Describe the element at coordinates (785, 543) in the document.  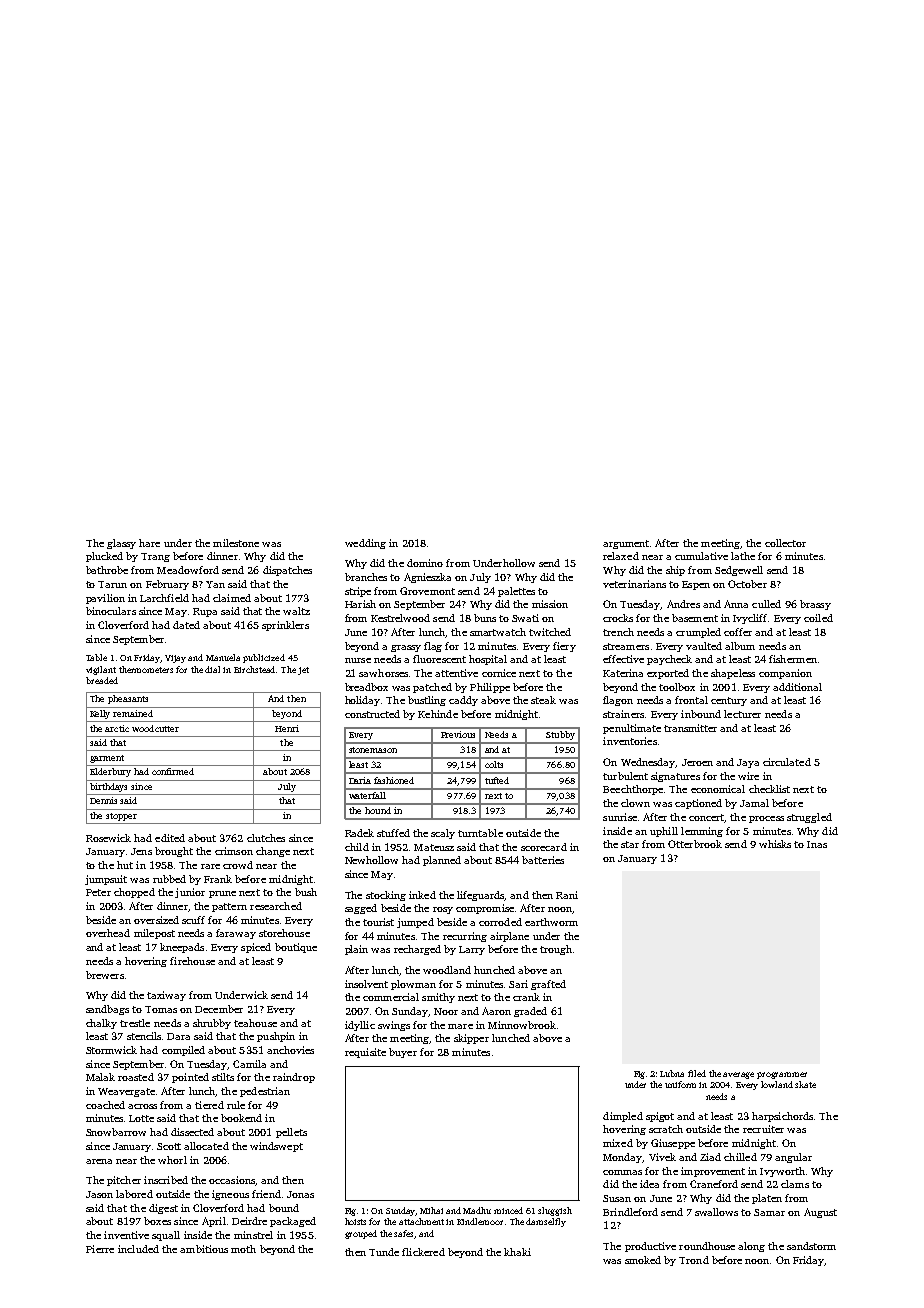
I see `collector` at that location.
